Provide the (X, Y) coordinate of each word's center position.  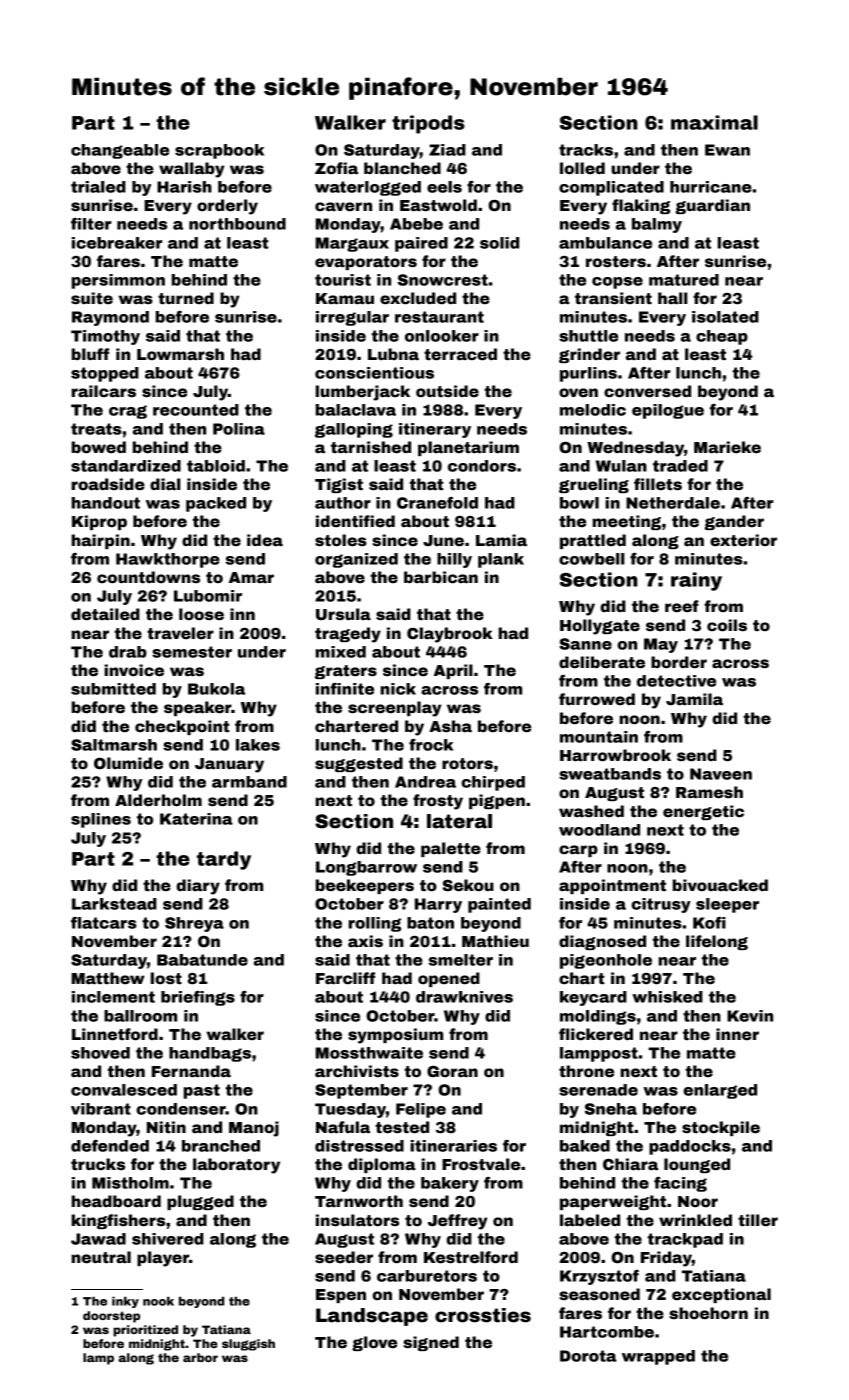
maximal (714, 122)
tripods (428, 124)
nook (158, 1301)
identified (355, 521)
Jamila (694, 699)
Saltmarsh (114, 745)
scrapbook (219, 151)
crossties (483, 1315)
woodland (599, 830)
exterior (743, 540)
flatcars (104, 923)
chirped (493, 783)
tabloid (216, 466)
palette (451, 849)
